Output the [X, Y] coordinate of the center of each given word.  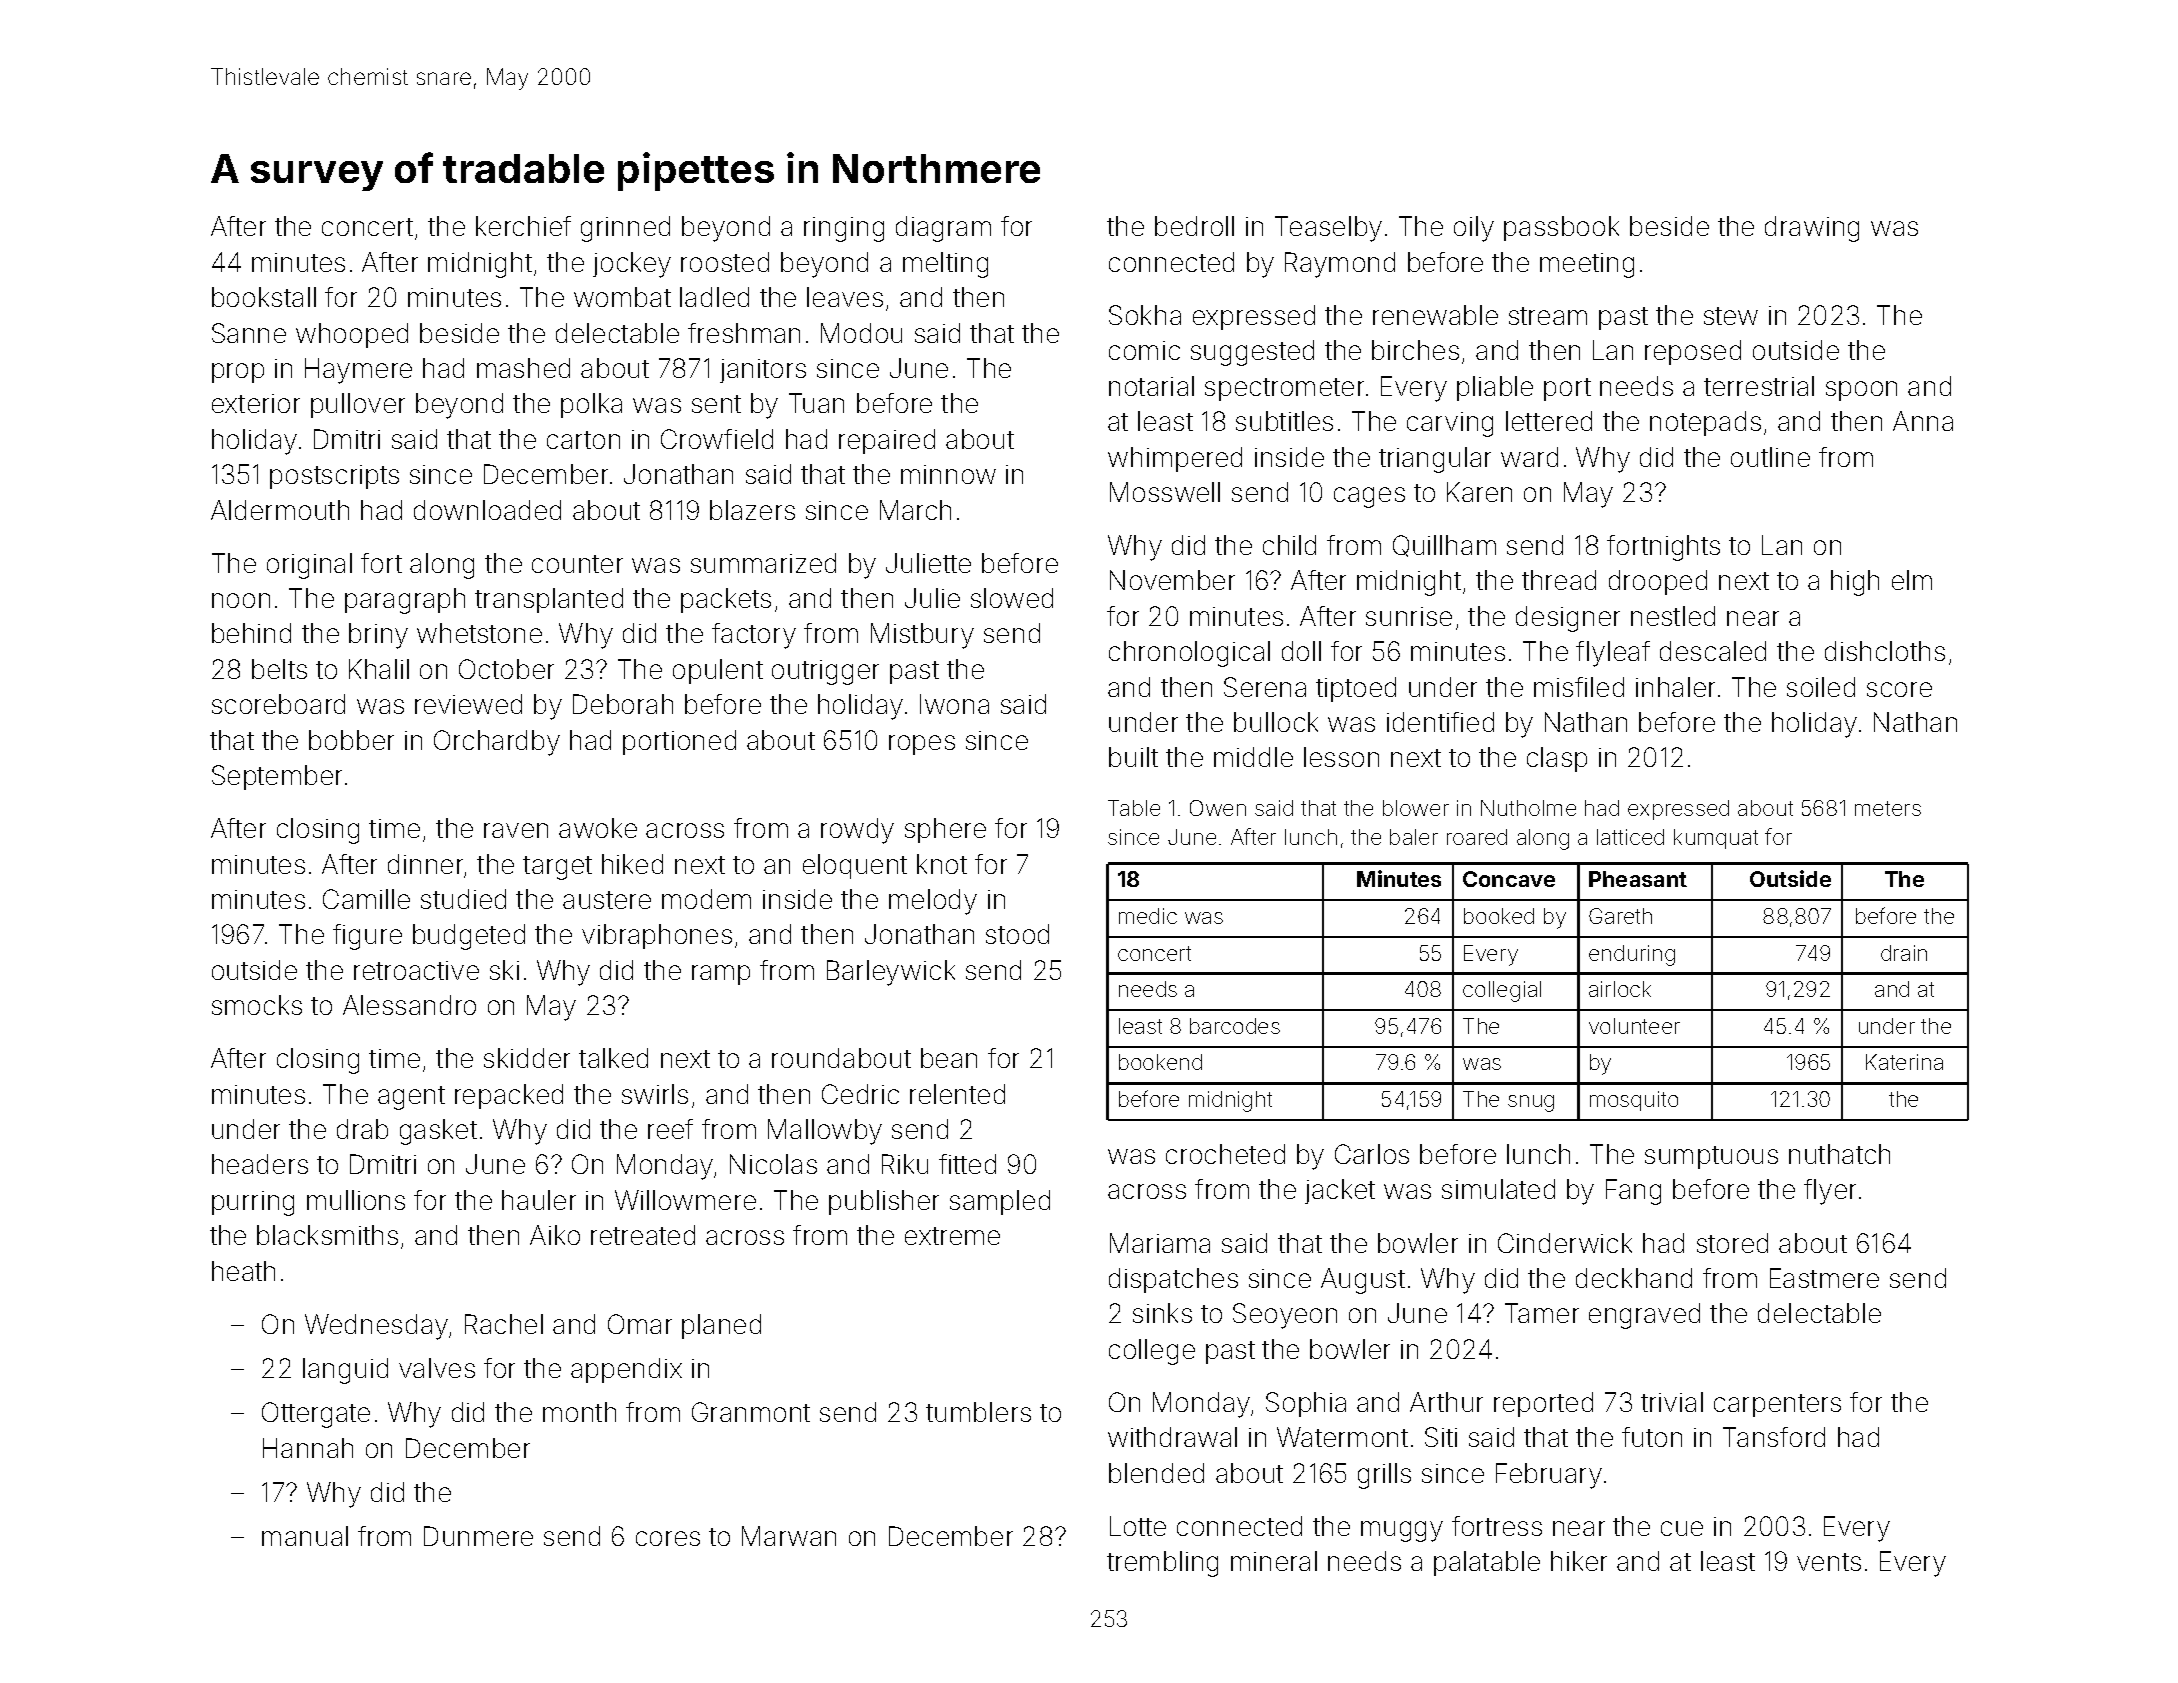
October [506, 669]
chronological [1189, 654]
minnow [948, 474]
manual [305, 1536]
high [1855, 583]
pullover [358, 405]
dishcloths [1885, 651]
